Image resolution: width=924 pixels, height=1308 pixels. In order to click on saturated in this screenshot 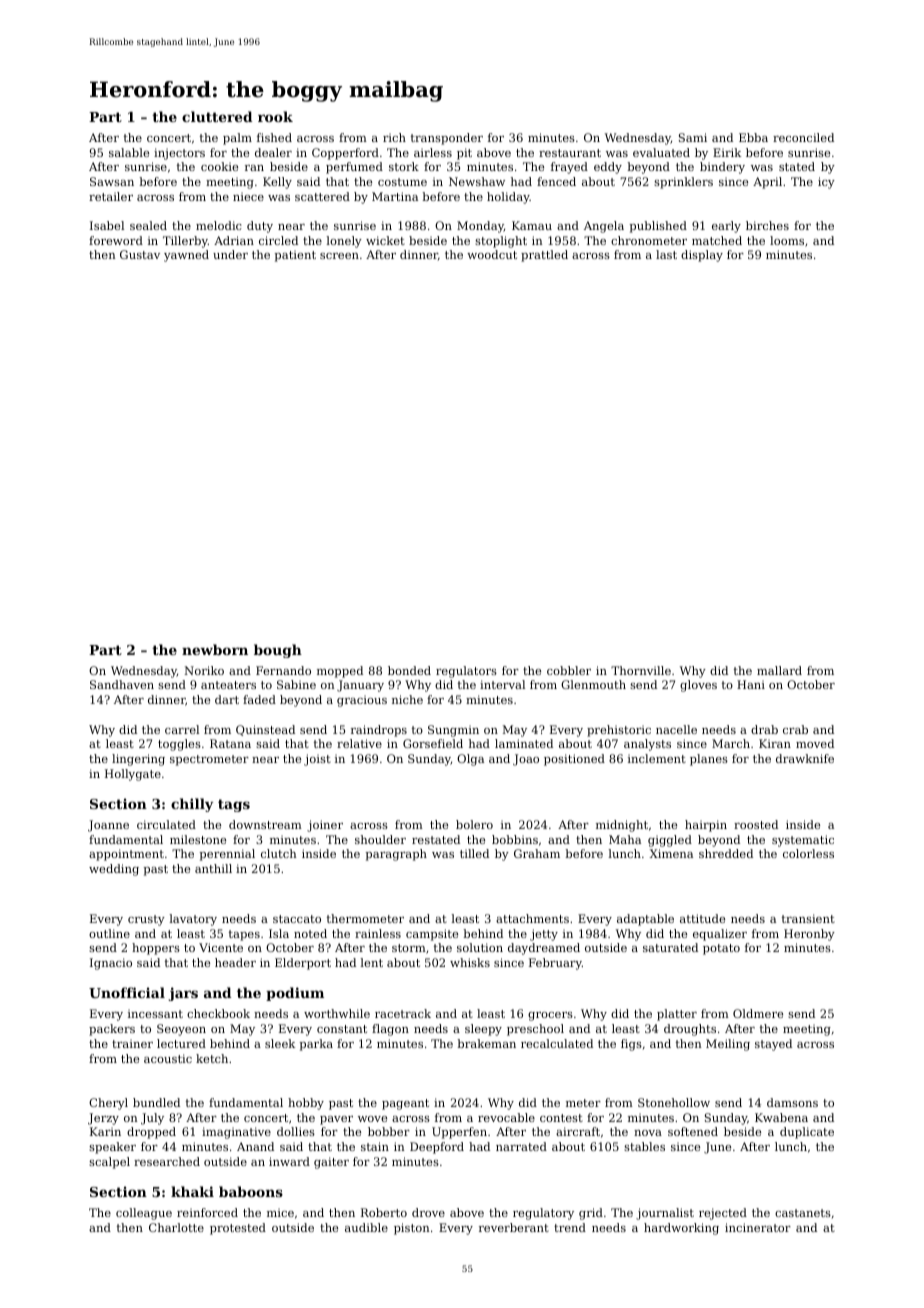, I will do `click(670, 947)`.
